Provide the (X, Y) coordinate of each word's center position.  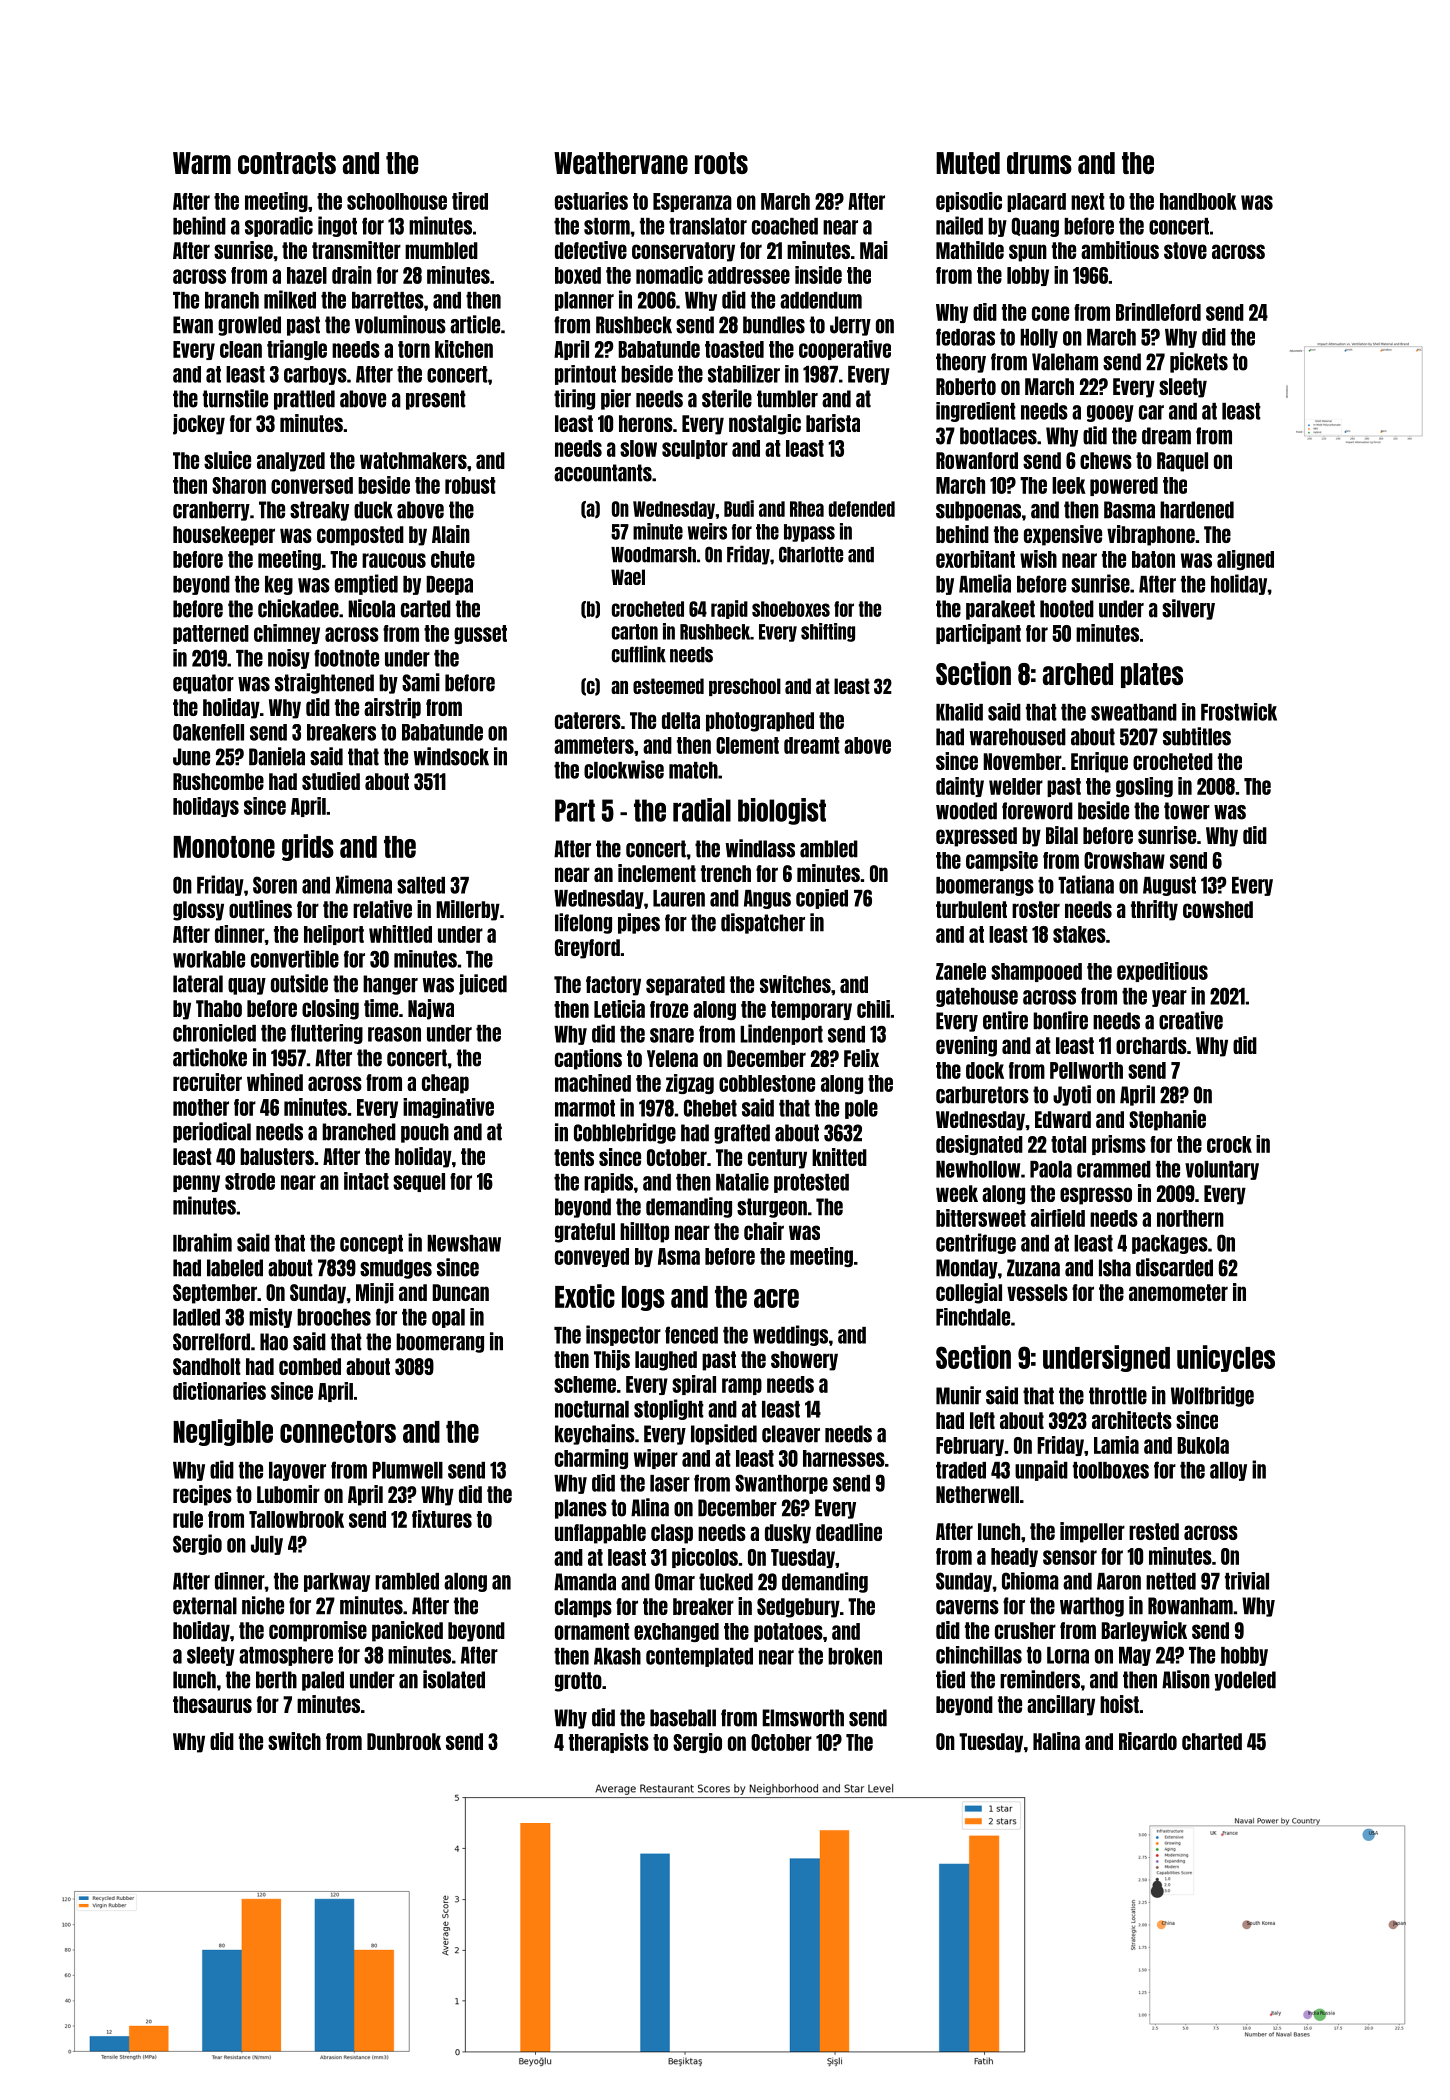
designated (979, 1145)
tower (1187, 811)
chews (1106, 460)
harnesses (844, 1458)
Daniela (277, 756)
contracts (287, 163)
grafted (742, 1134)
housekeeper (224, 536)
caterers (588, 720)
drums (1039, 163)
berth (276, 1680)
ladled (196, 1317)
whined (275, 1082)
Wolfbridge (1212, 1396)
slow (638, 448)
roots (721, 163)
